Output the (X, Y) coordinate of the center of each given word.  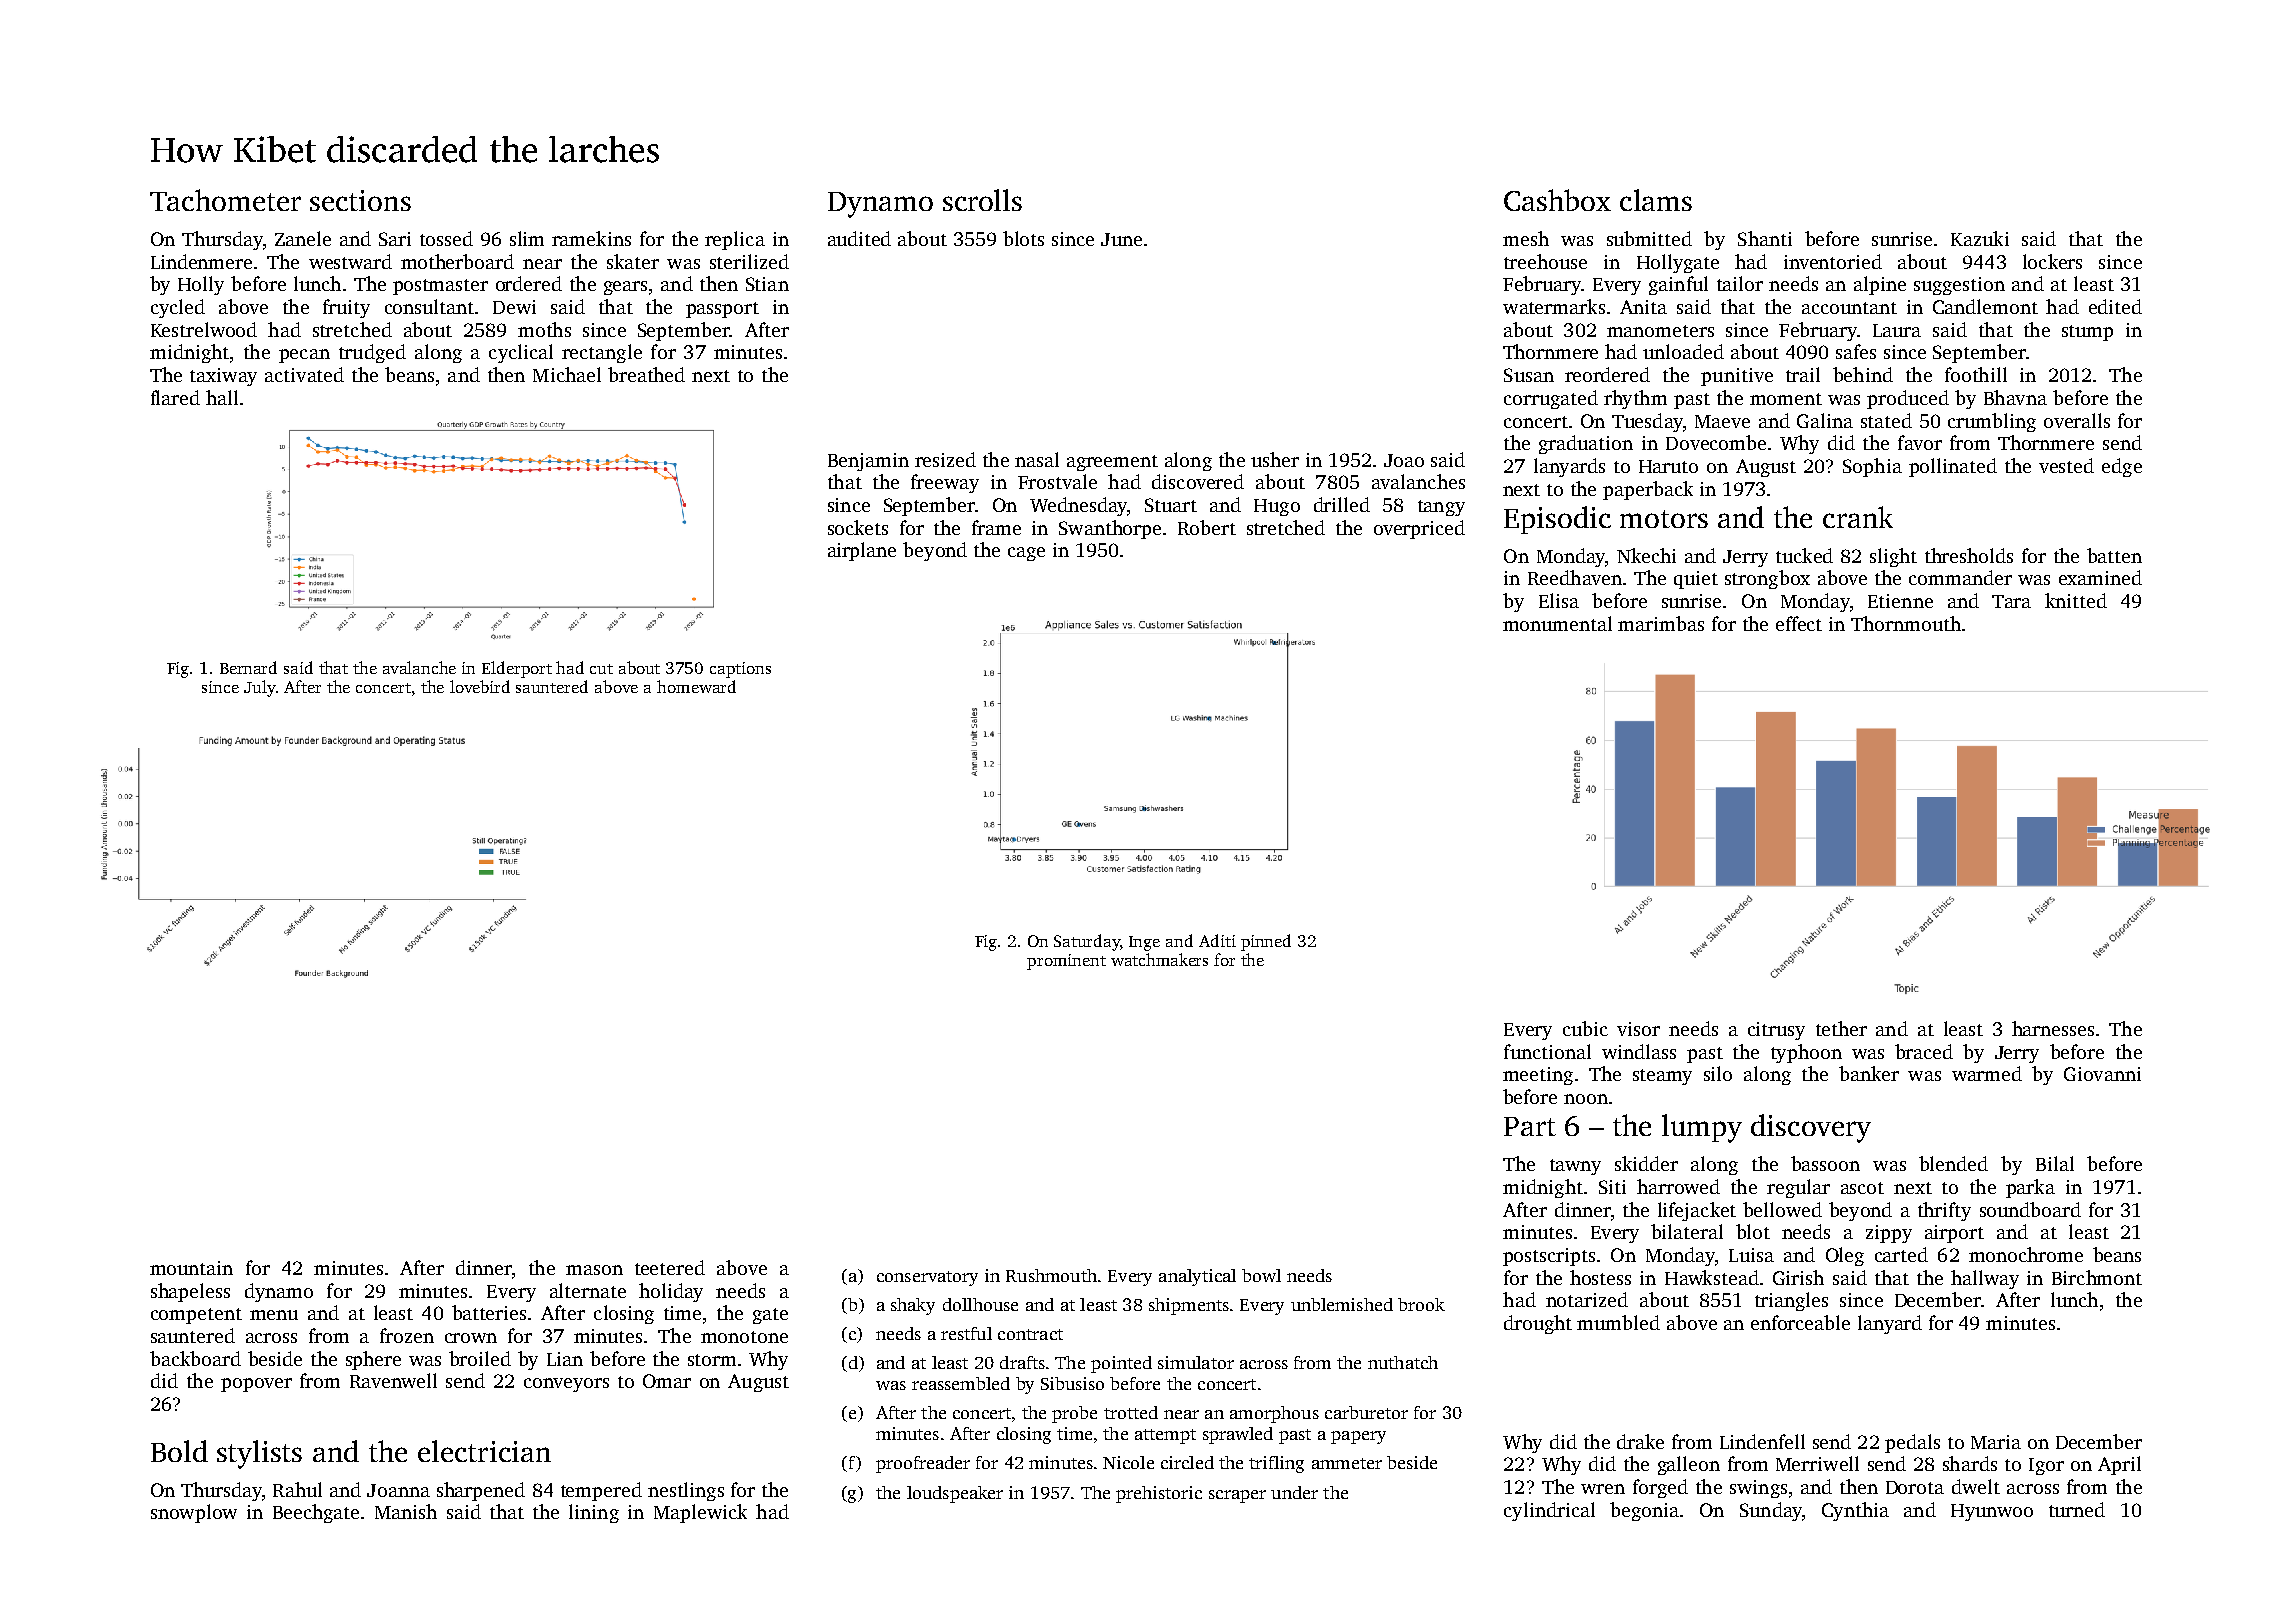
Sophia (1872, 467)
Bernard (248, 667)
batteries (489, 1312)
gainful (1678, 285)
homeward (696, 686)
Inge (1144, 943)
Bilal (2055, 1163)
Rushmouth (1051, 1275)
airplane (862, 551)
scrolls (982, 200)
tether (1841, 1028)
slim (527, 238)
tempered (601, 1491)
